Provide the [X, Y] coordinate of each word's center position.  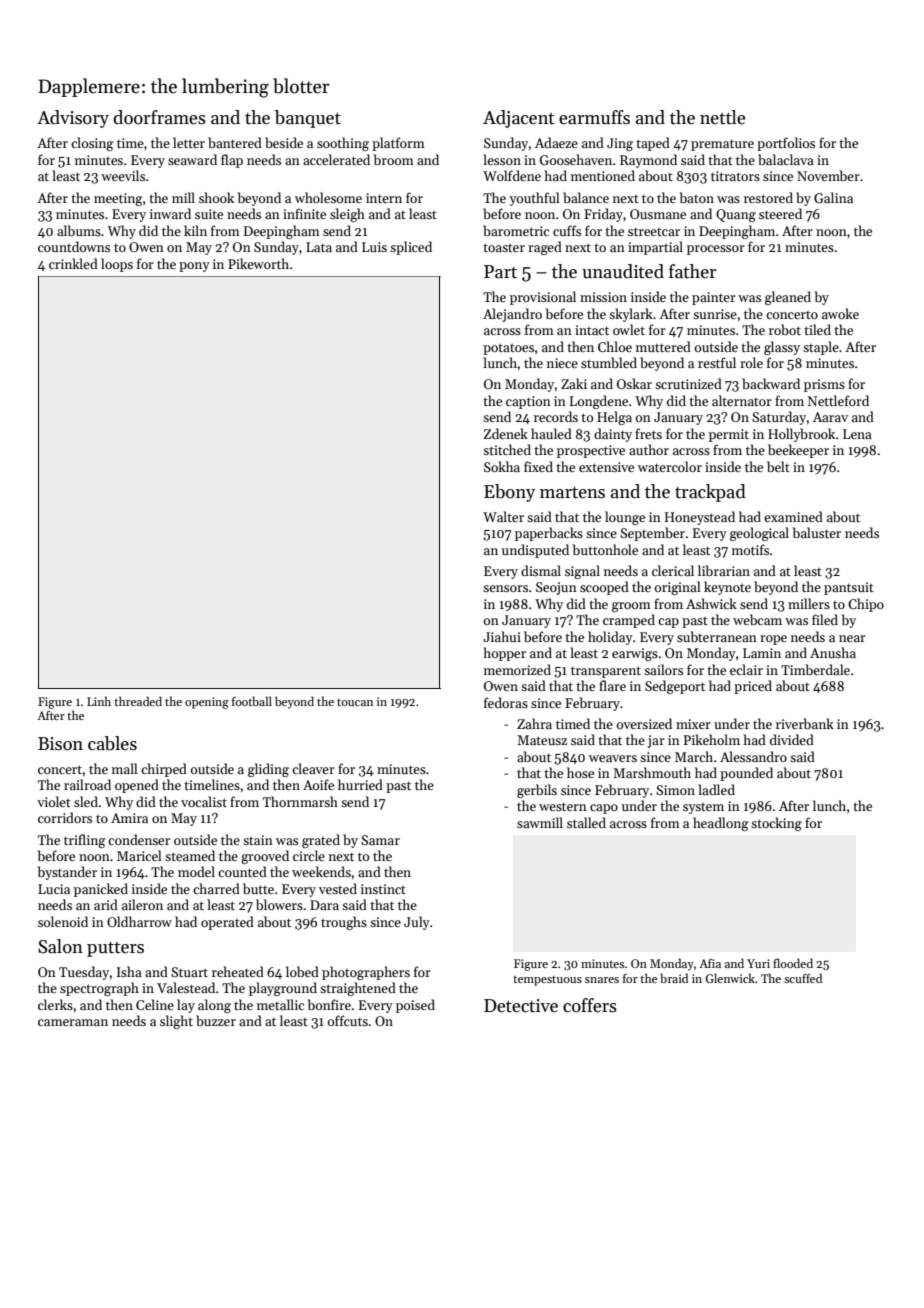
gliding [268, 770]
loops [117, 265]
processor [716, 250]
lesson [502, 159]
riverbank [805, 723]
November [828, 175]
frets [648, 433]
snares [602, 980]
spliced [411, 248]
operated [227, 923]
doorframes [159, 117]
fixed [538, 466]
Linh [99, 701]
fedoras [506, 702]
